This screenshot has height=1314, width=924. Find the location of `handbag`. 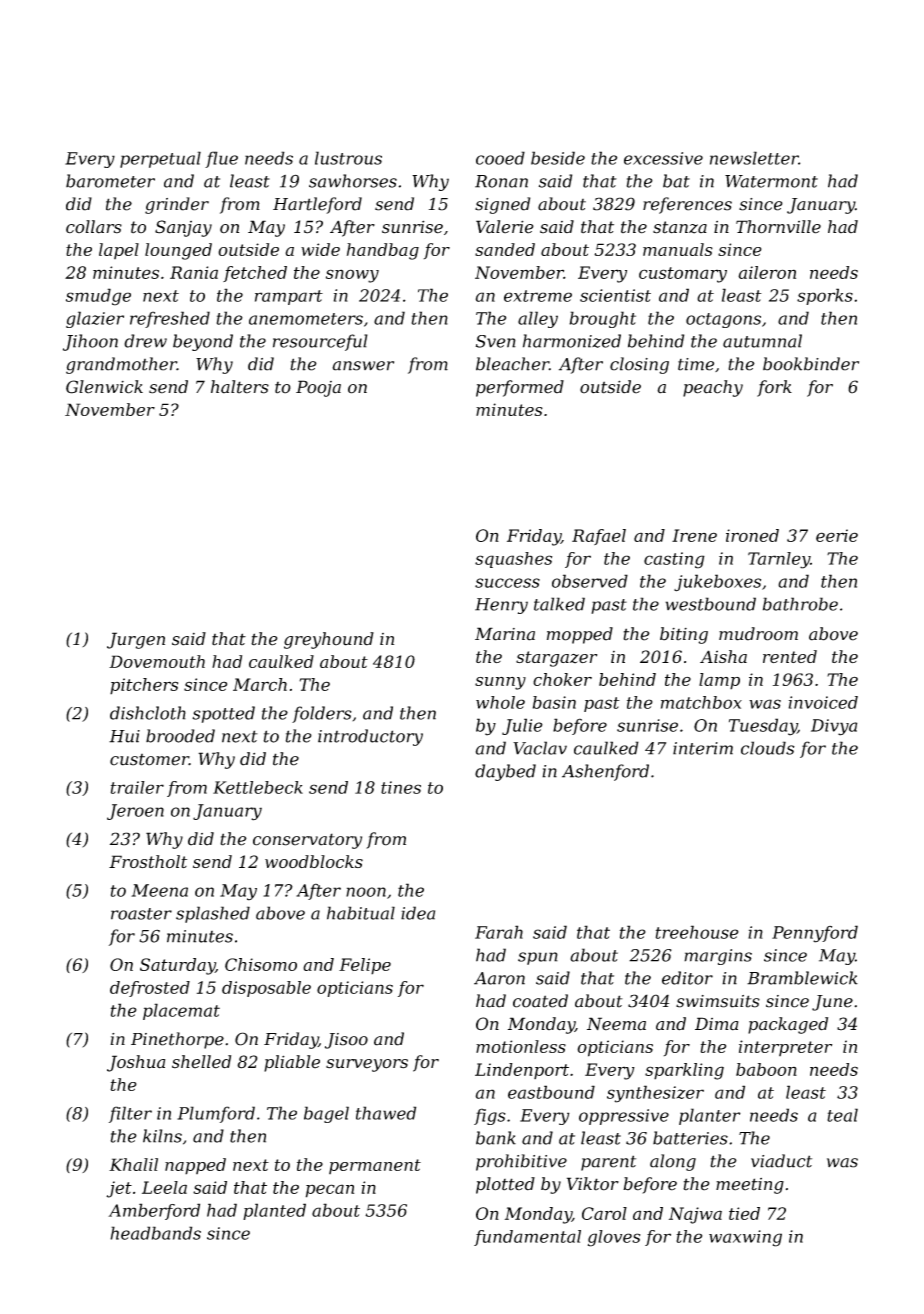

handbag is located at coordinates (383, 251).
